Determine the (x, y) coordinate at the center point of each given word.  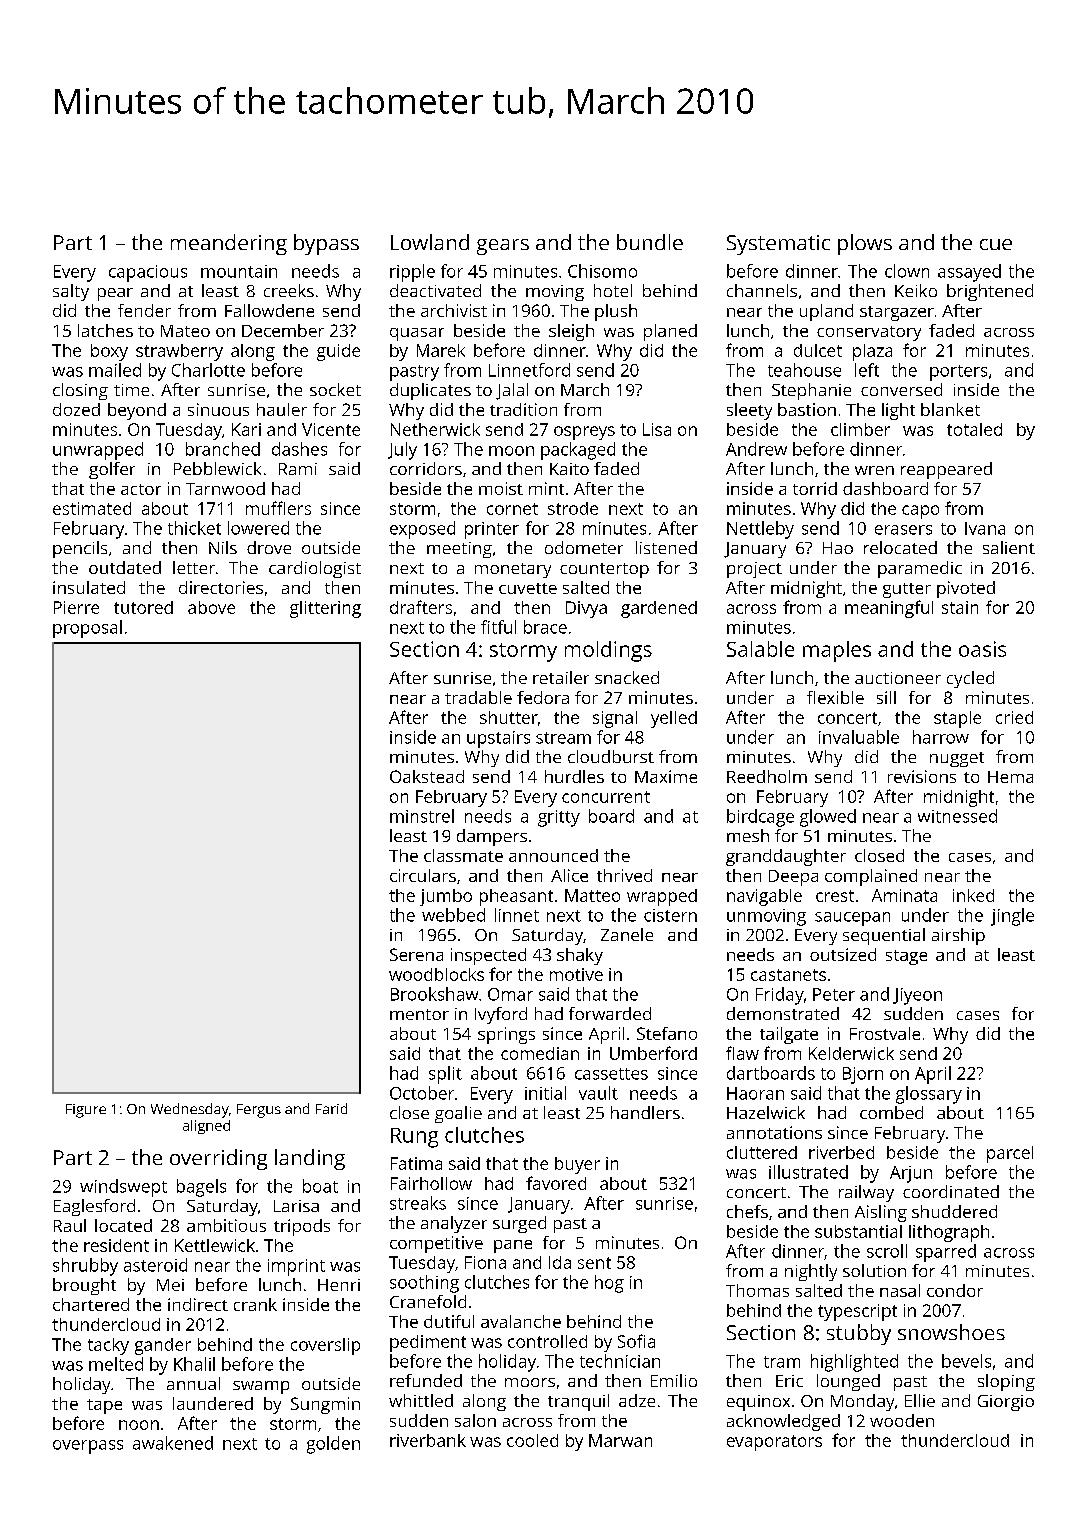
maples (837, 651)
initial (545, 1093)
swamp (261, 1387)
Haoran (755, 1093)
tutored (143, 607)
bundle (650, 242)
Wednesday (190, 1110)
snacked (627, 677)
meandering (229, 244)
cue (996, 244)
